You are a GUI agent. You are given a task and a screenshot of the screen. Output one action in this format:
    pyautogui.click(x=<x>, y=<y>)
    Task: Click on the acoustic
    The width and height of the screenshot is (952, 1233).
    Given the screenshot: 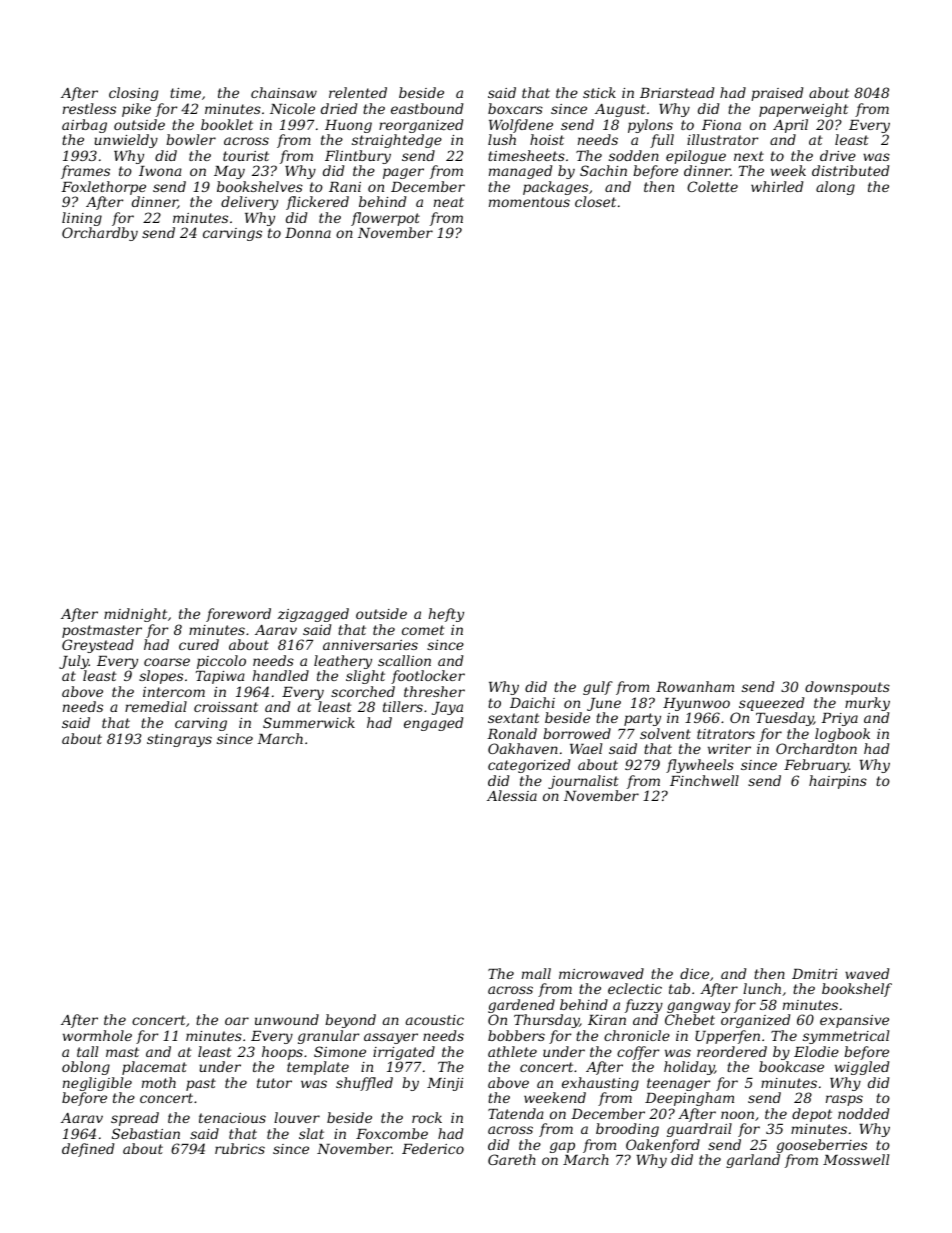 What is the action you would take?
    pyautogui.click(x=435, y=1020)
